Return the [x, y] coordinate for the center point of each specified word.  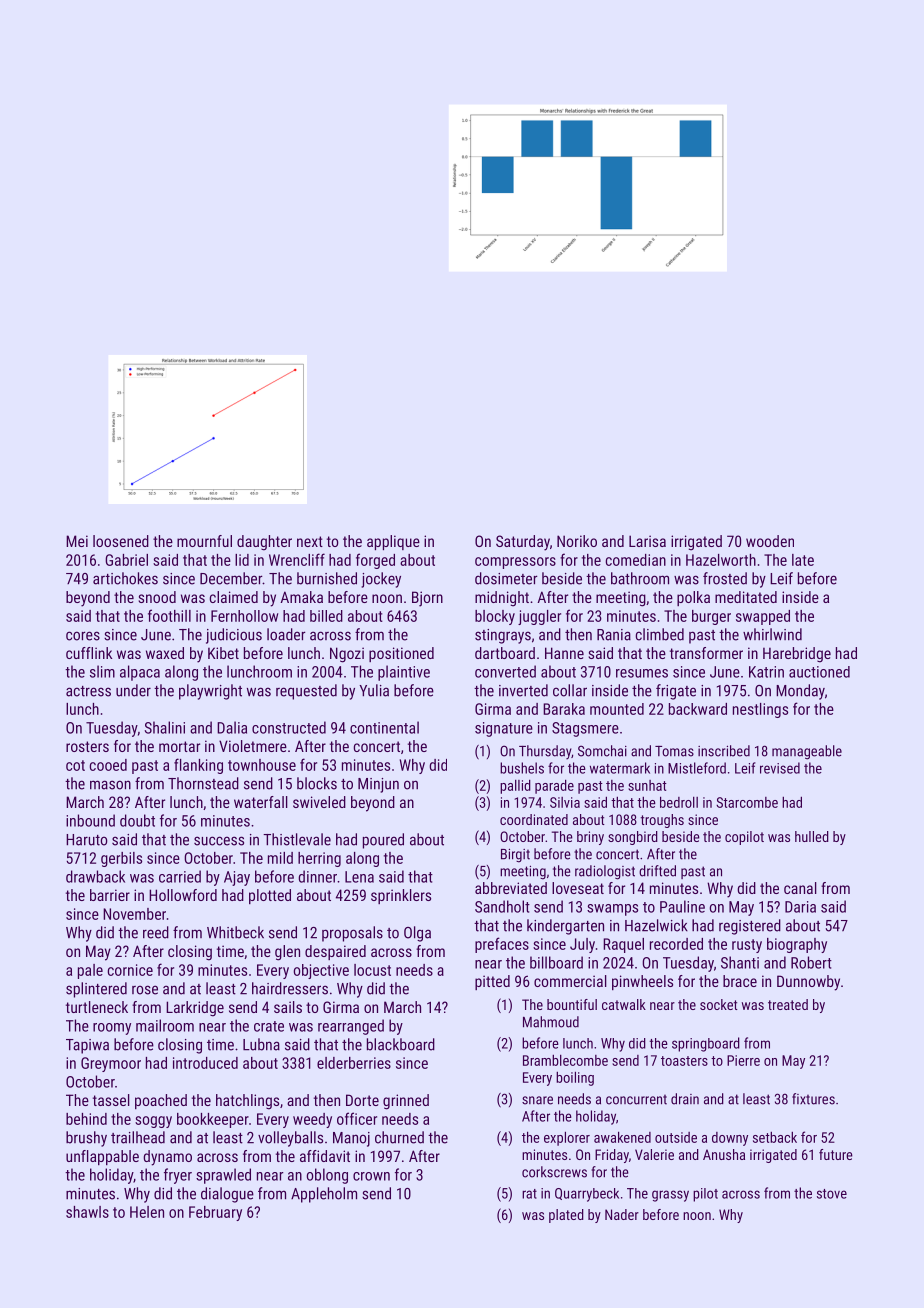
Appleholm [324, 1195]
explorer [567, 1138]
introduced [205, 1063]
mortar [179, 746]
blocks [317, 783]
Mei [77, 541]
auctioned [819, 672]
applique [393, 542]
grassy [670, 1196]
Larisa [647, 541]
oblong [327, 1176]
